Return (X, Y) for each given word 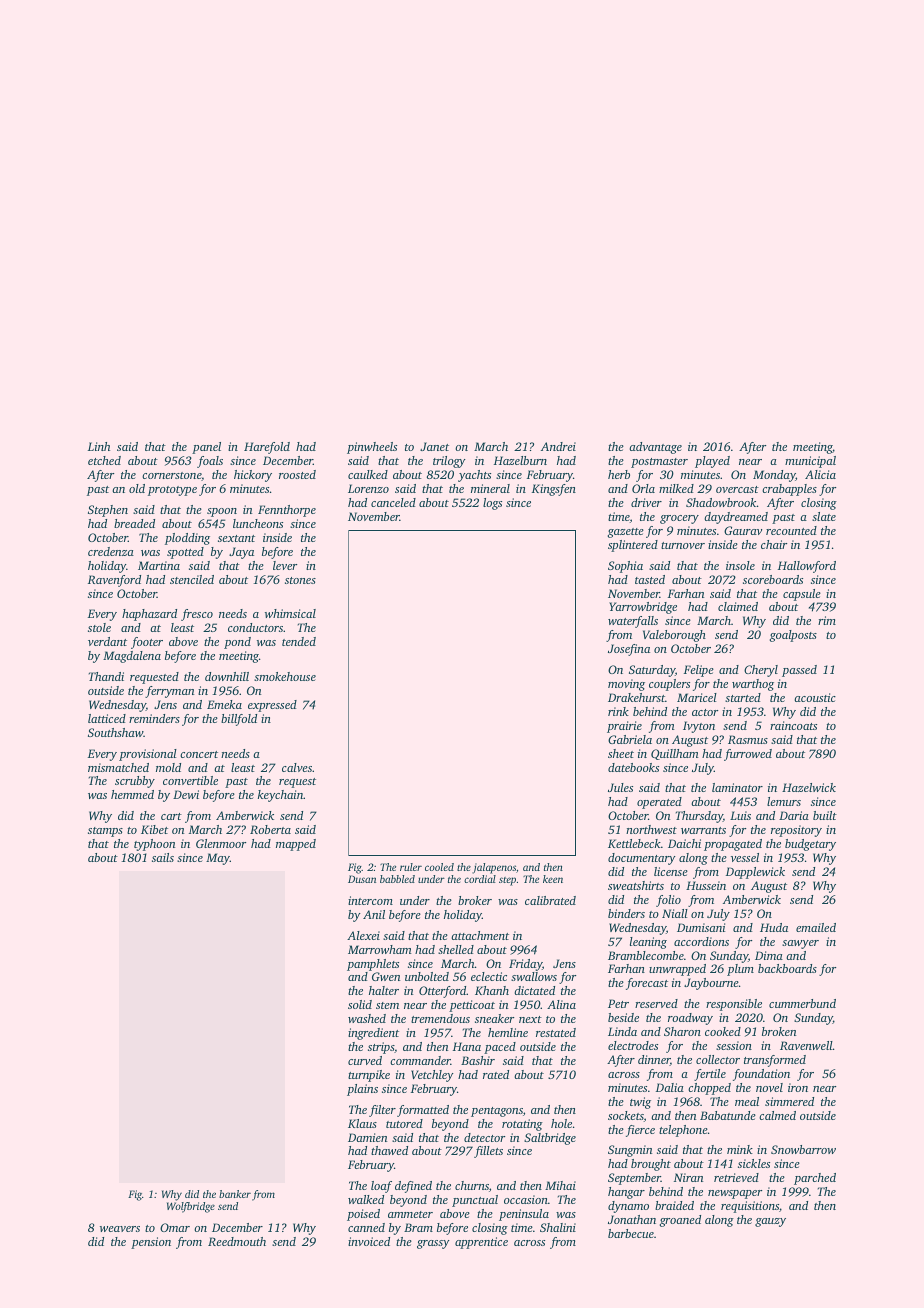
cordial (480, 879)
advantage (655, 448)
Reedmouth (237, 1241)
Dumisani (701, 927)
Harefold (267, 448)
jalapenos (494, 868)
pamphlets (373, 965)
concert (199, 754)
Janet (434, 446)
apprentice (481, 1243)
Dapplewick (755, 873)
